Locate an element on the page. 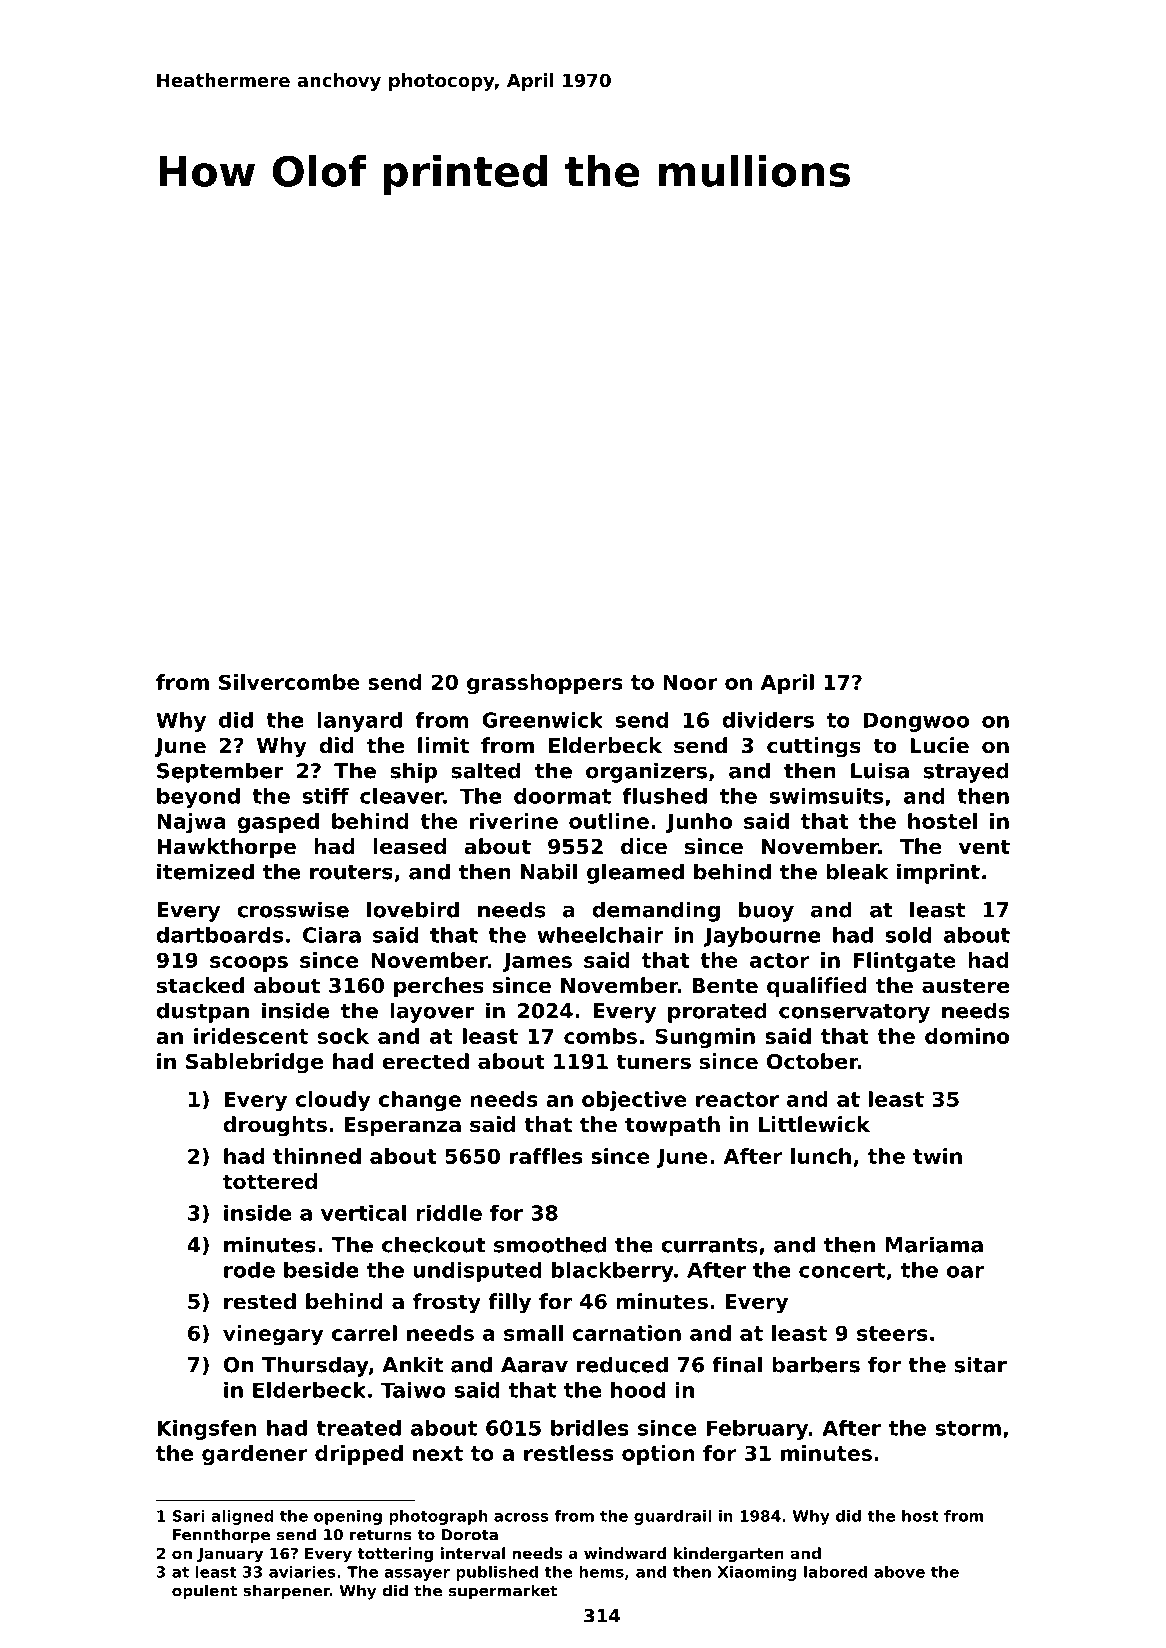 The height and width of the document is (1648, 1166). filly is located at coordinates (509, 1303).
